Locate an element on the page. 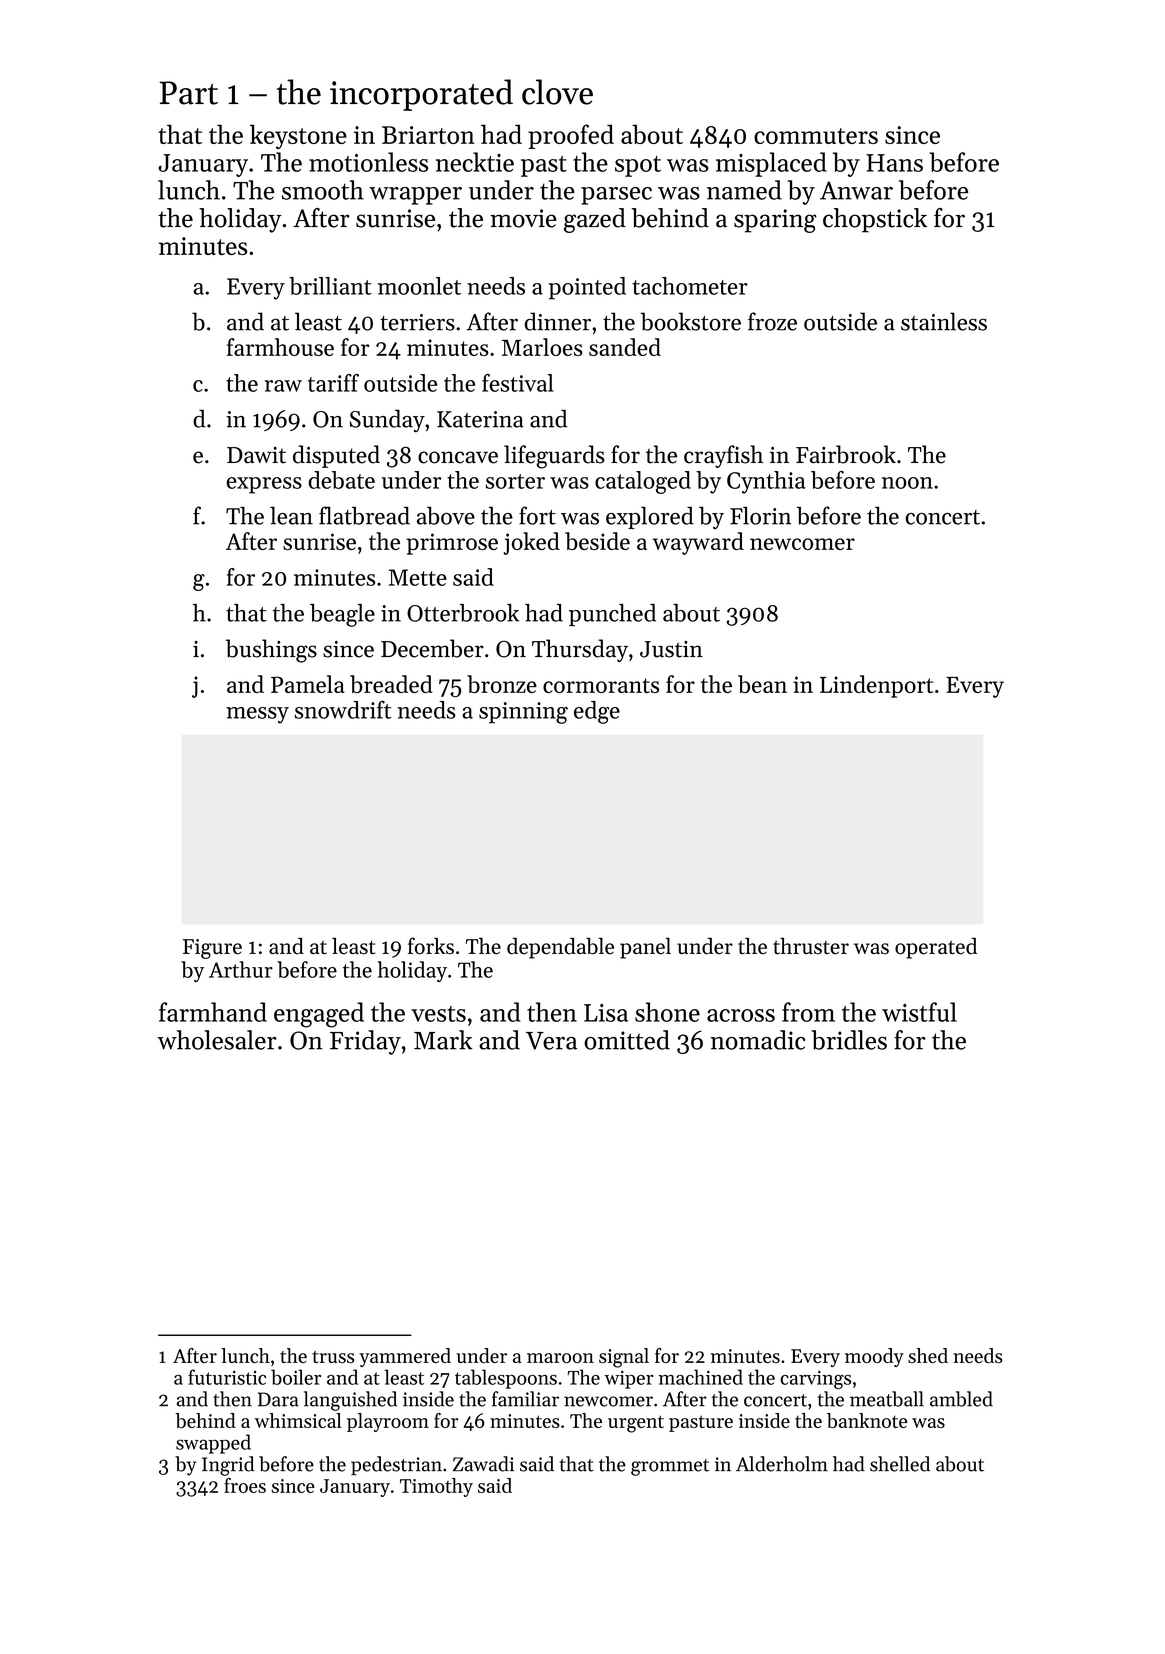  wistful is located at coordinates (919, 1012).
